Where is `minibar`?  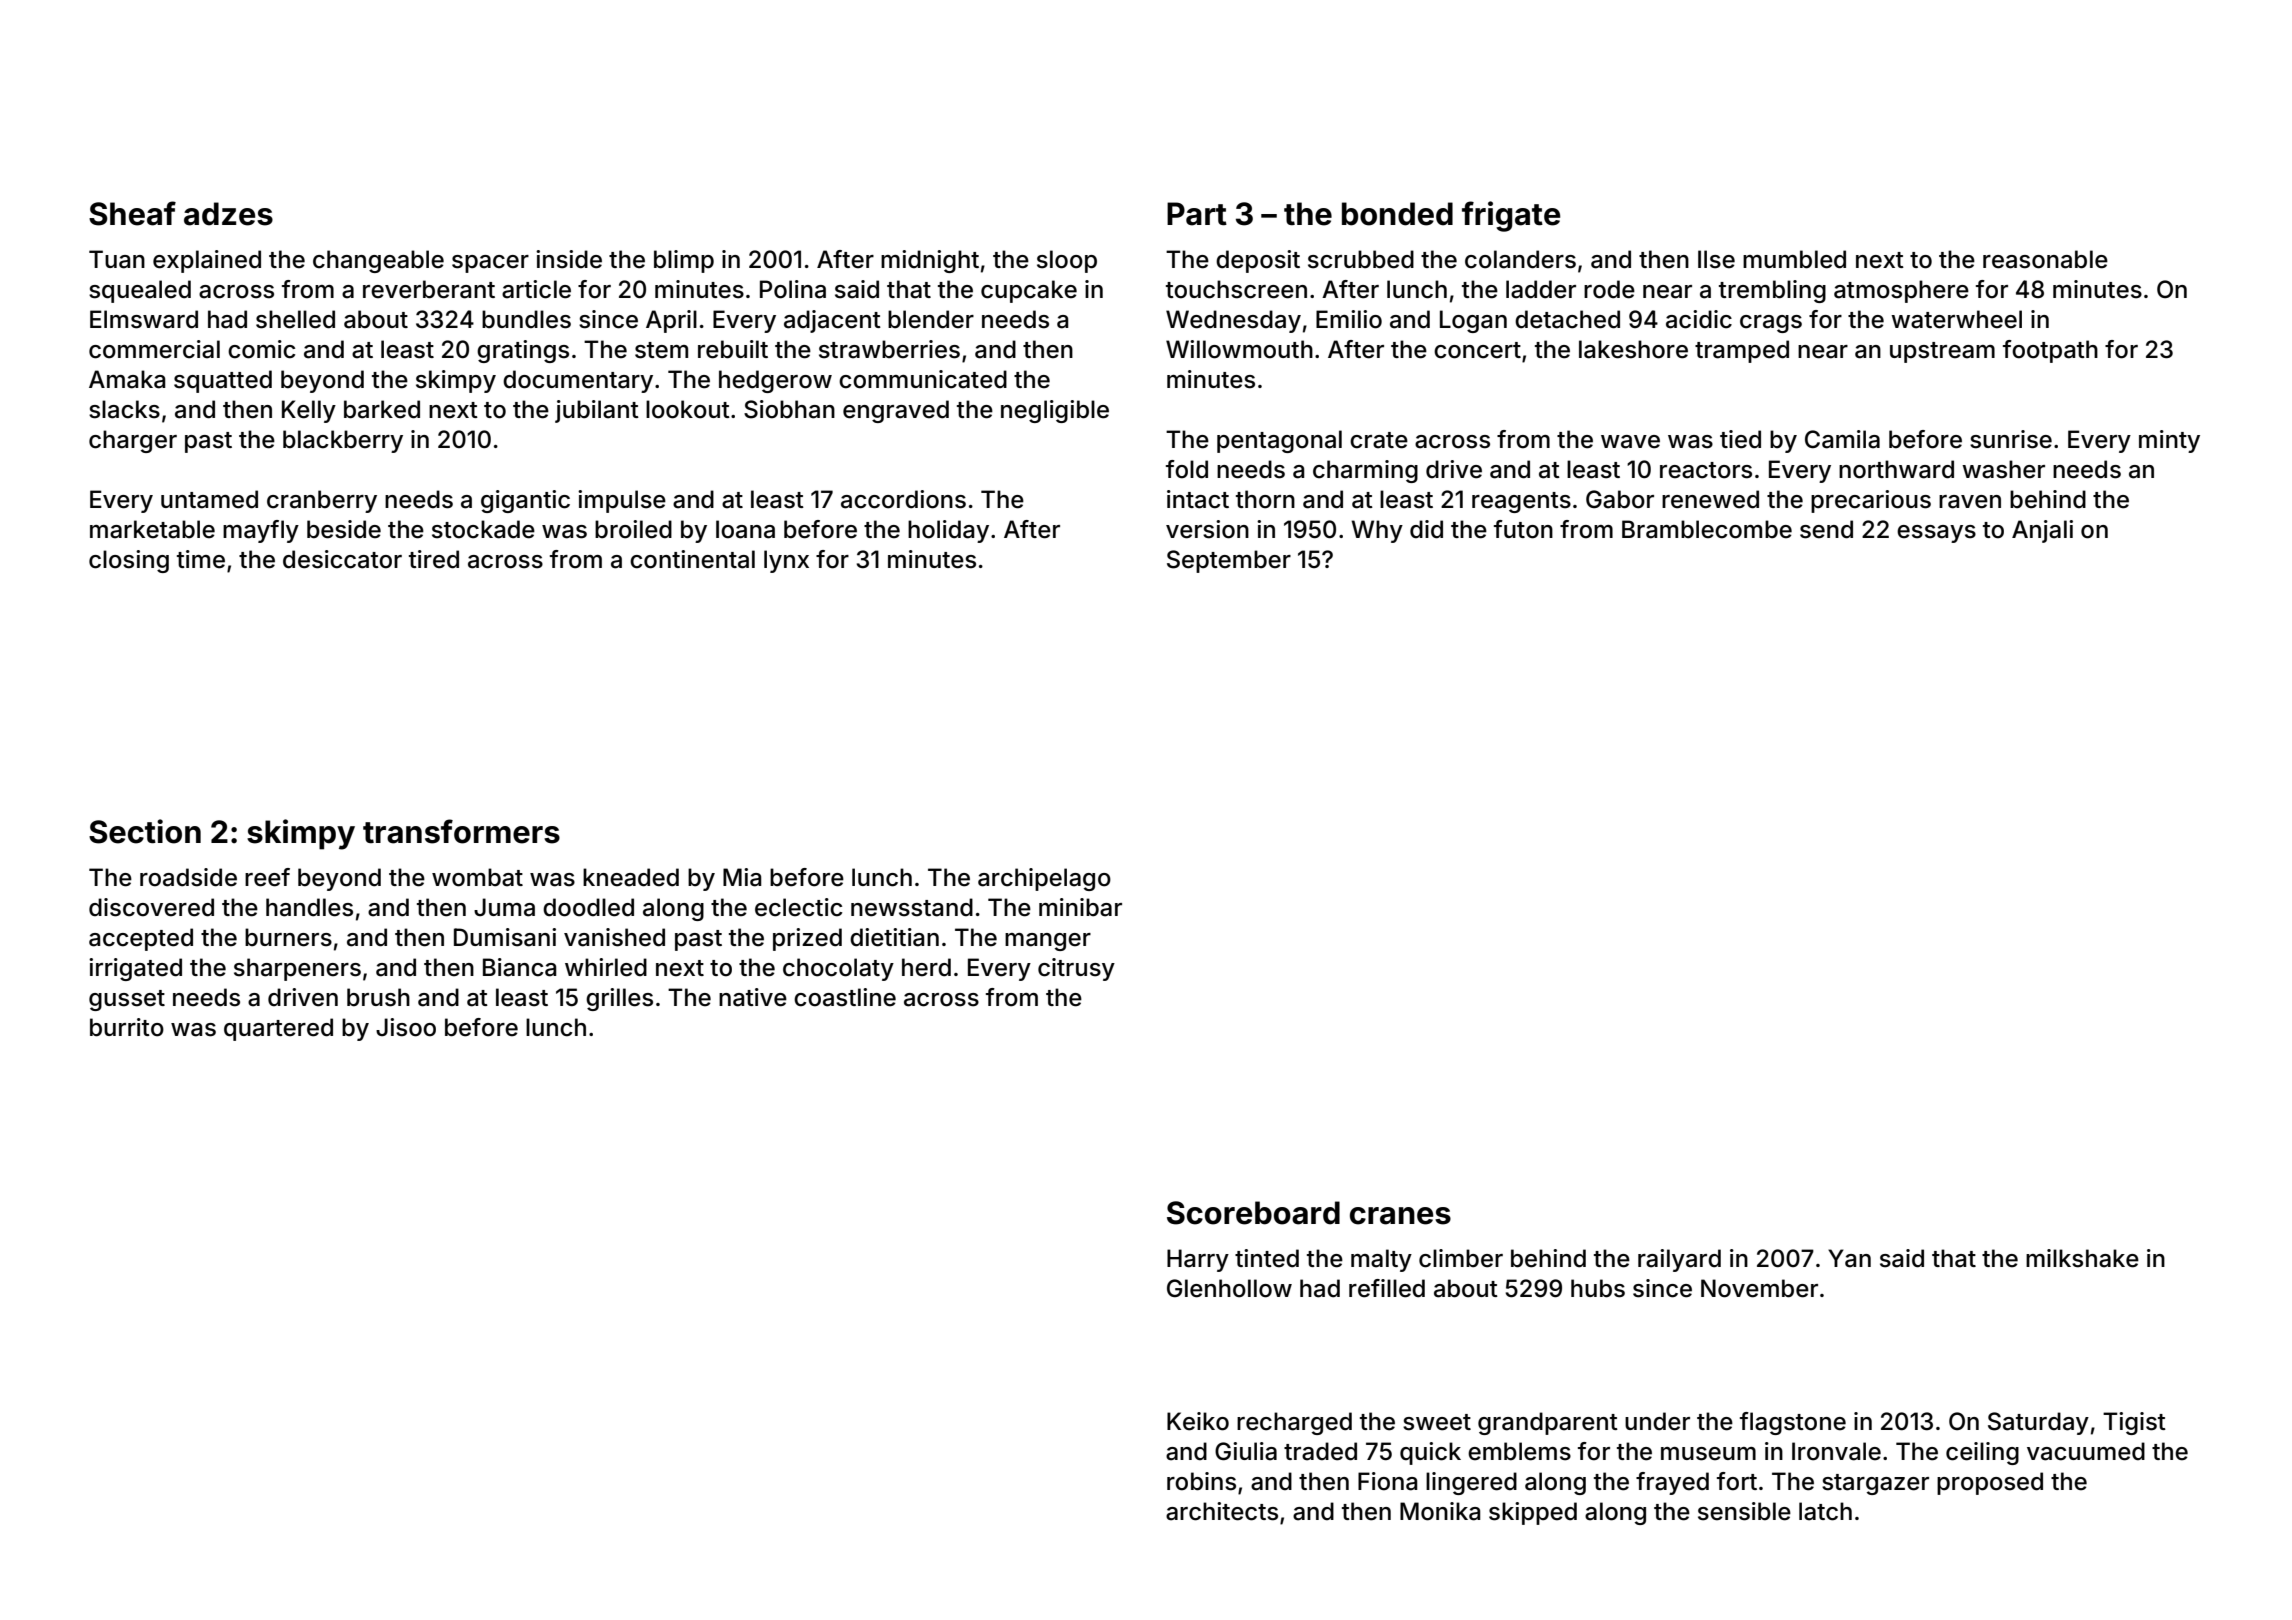
minibar is located at coordinates (1080, 907).
